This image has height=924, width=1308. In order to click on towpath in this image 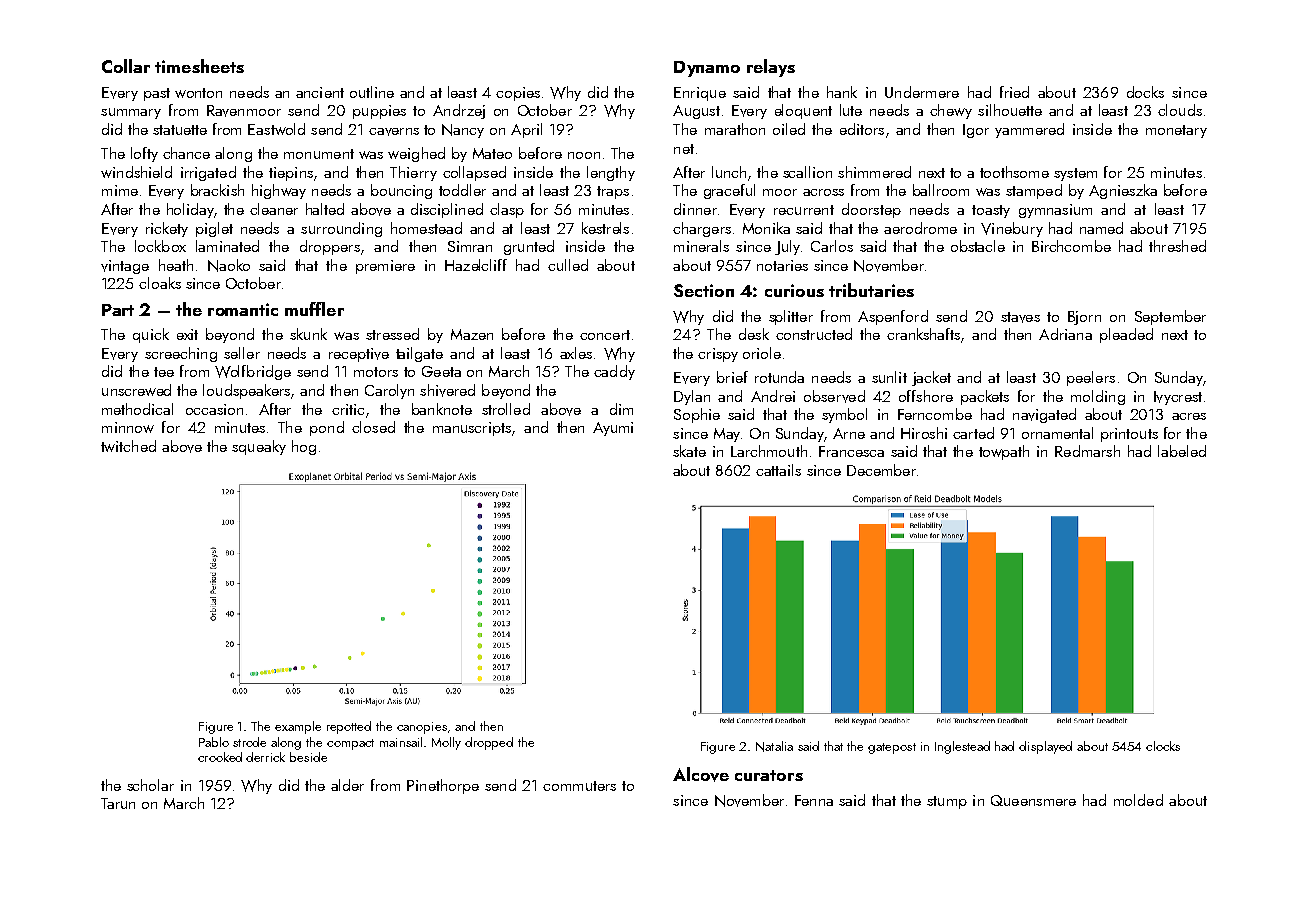, I will do `click(1004, 452)`.
